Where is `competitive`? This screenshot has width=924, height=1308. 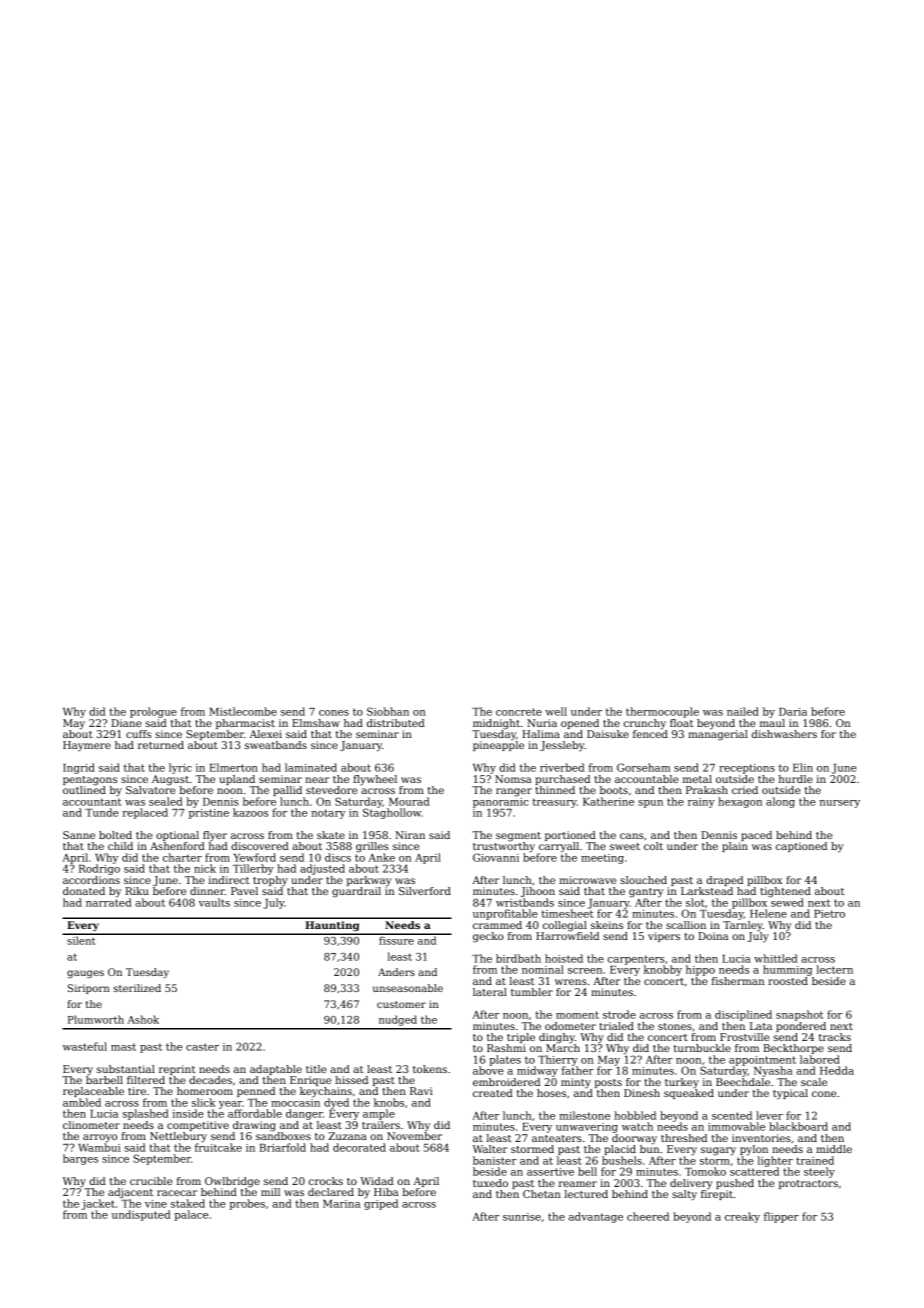
competitive is located at coordinates (198, 1126).
